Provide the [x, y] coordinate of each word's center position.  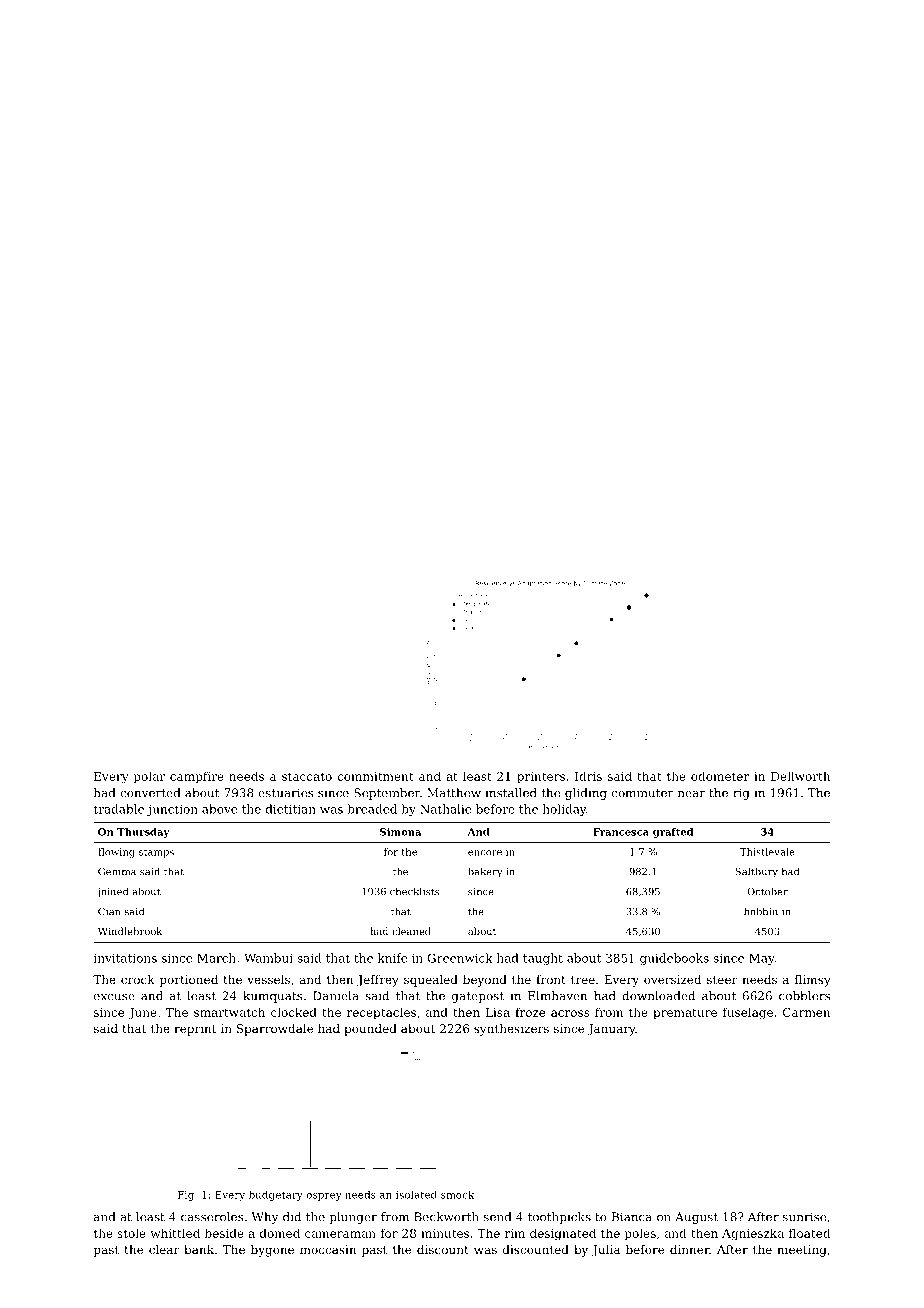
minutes [445, 1233]
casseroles [212, 1217]
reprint [195, 1030]
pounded [370, 1030]
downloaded [658, 996]
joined [112, 892]
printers [541, 778]
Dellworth [801, 776]
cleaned [411, 931]
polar [149, 777]
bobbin [761, 911]
